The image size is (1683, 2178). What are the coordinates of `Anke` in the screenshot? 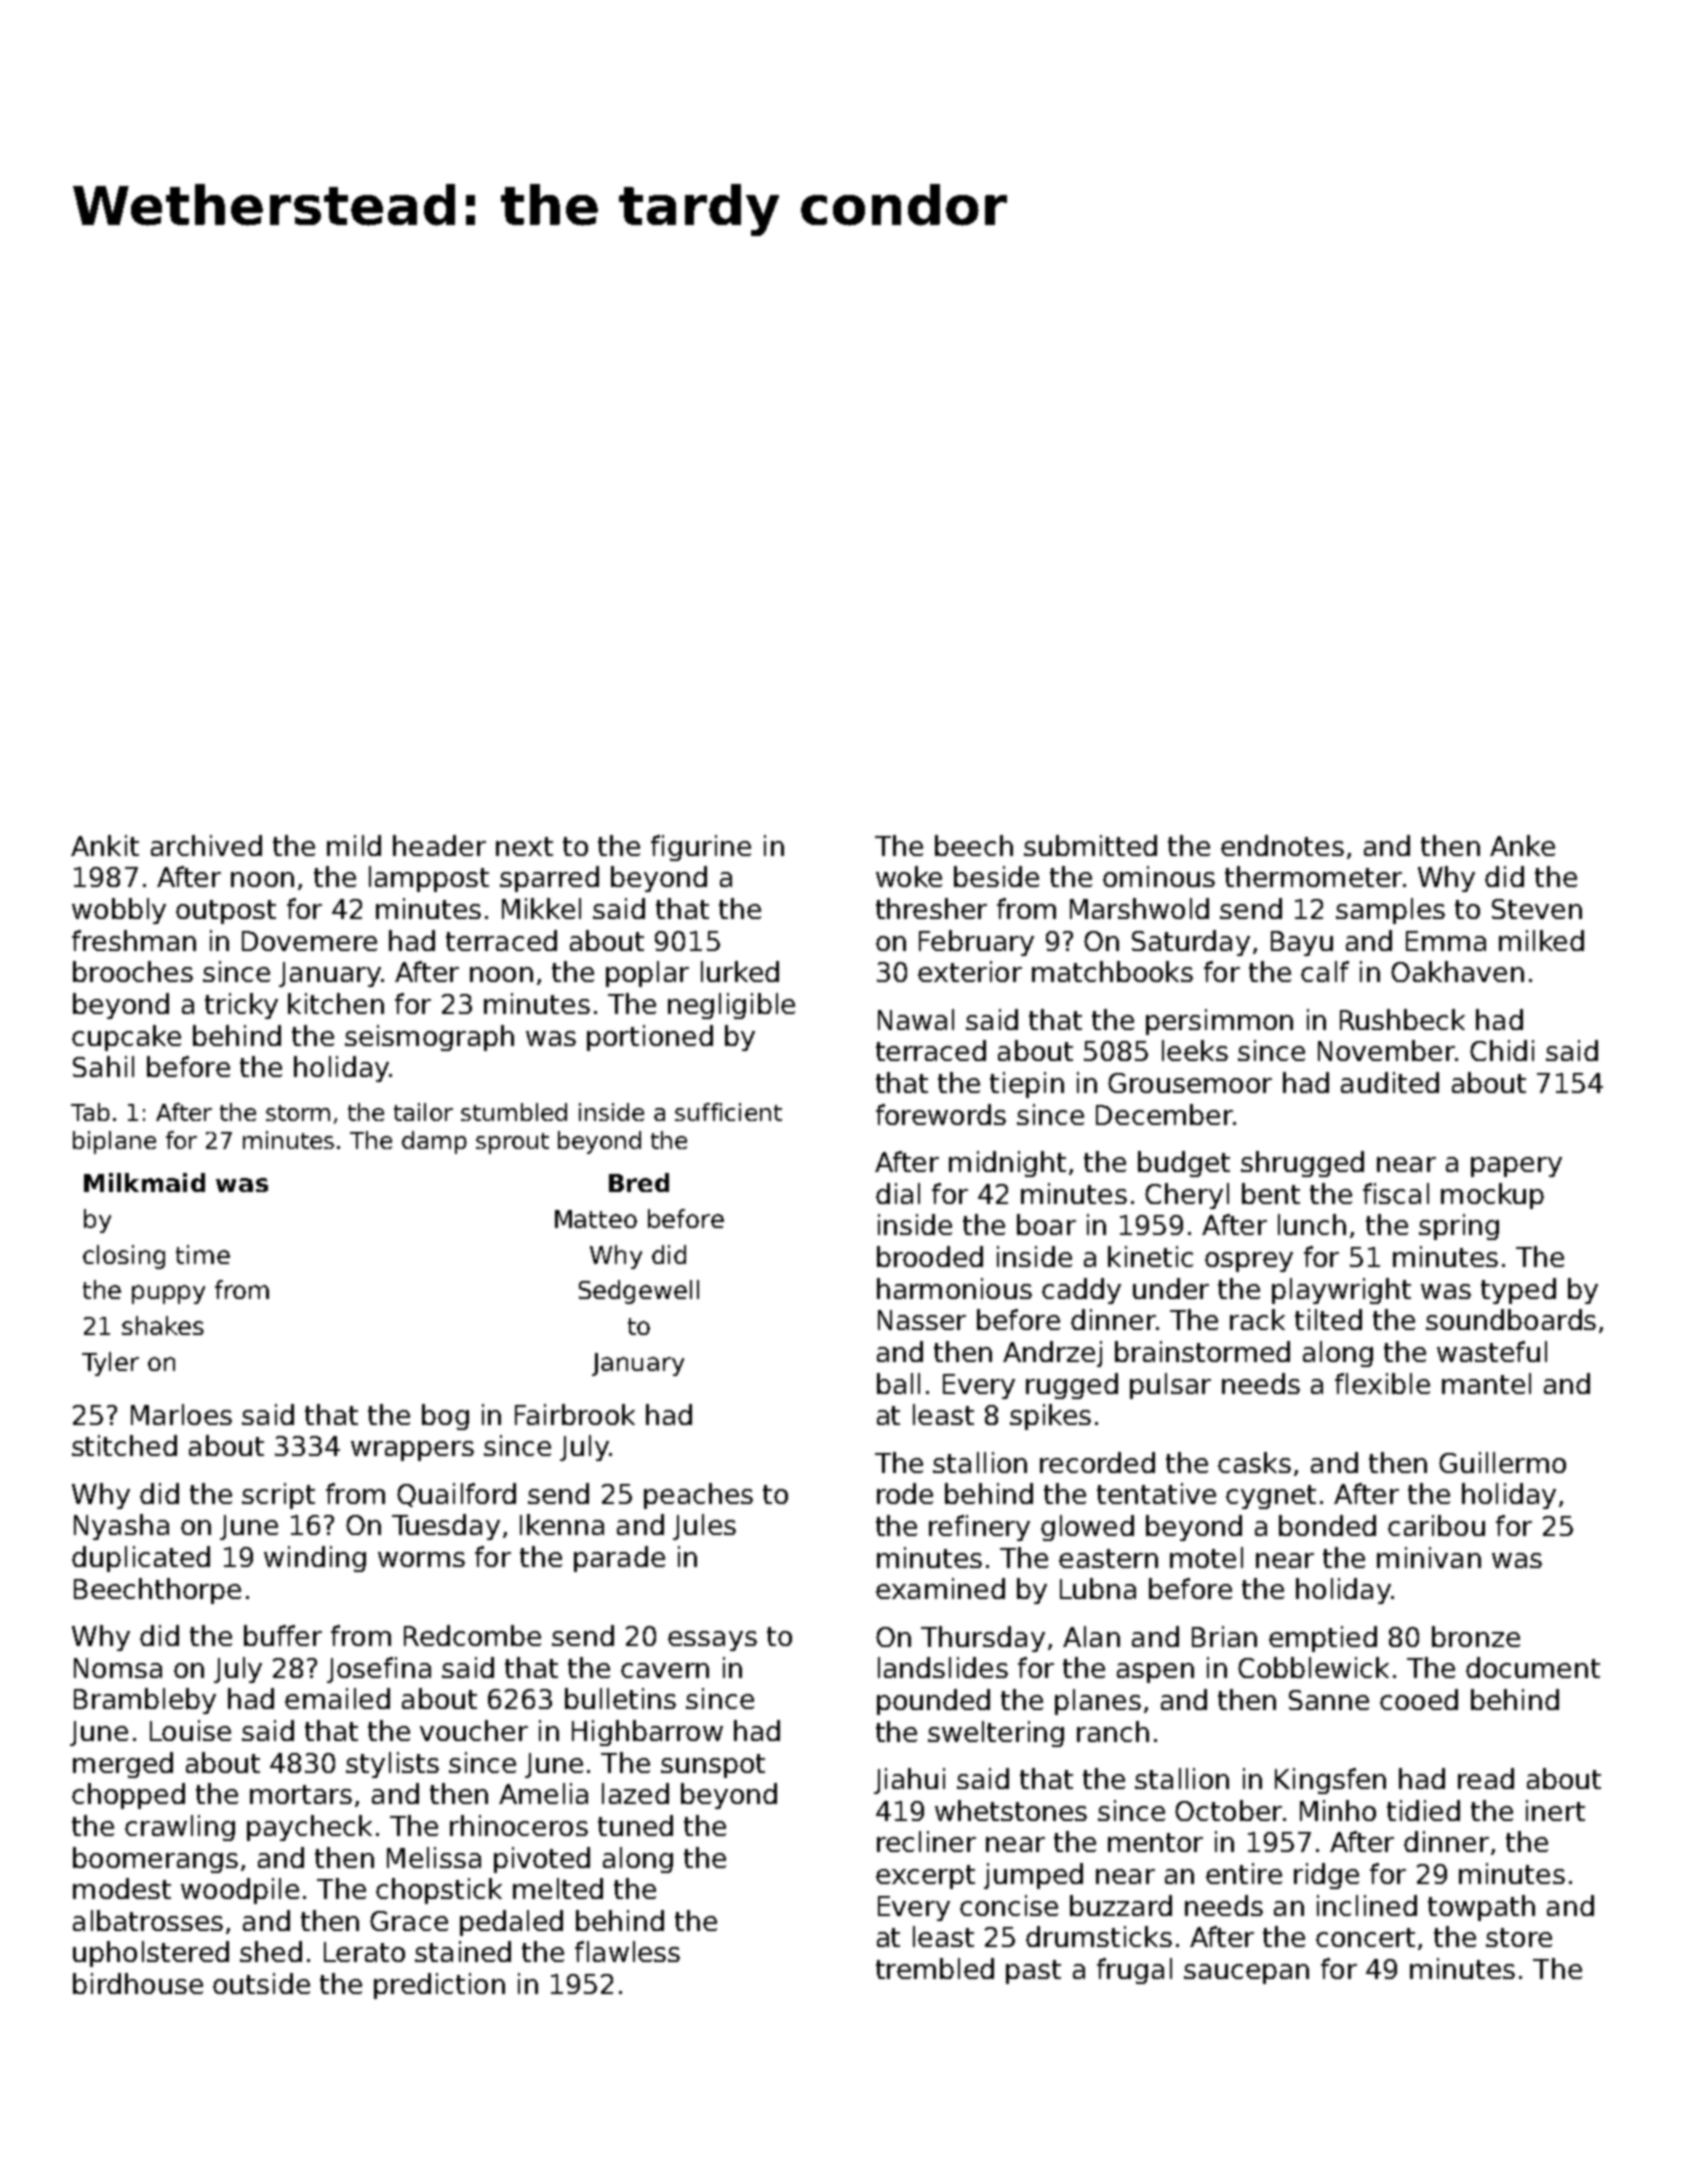 It's located at (1522, 845).
